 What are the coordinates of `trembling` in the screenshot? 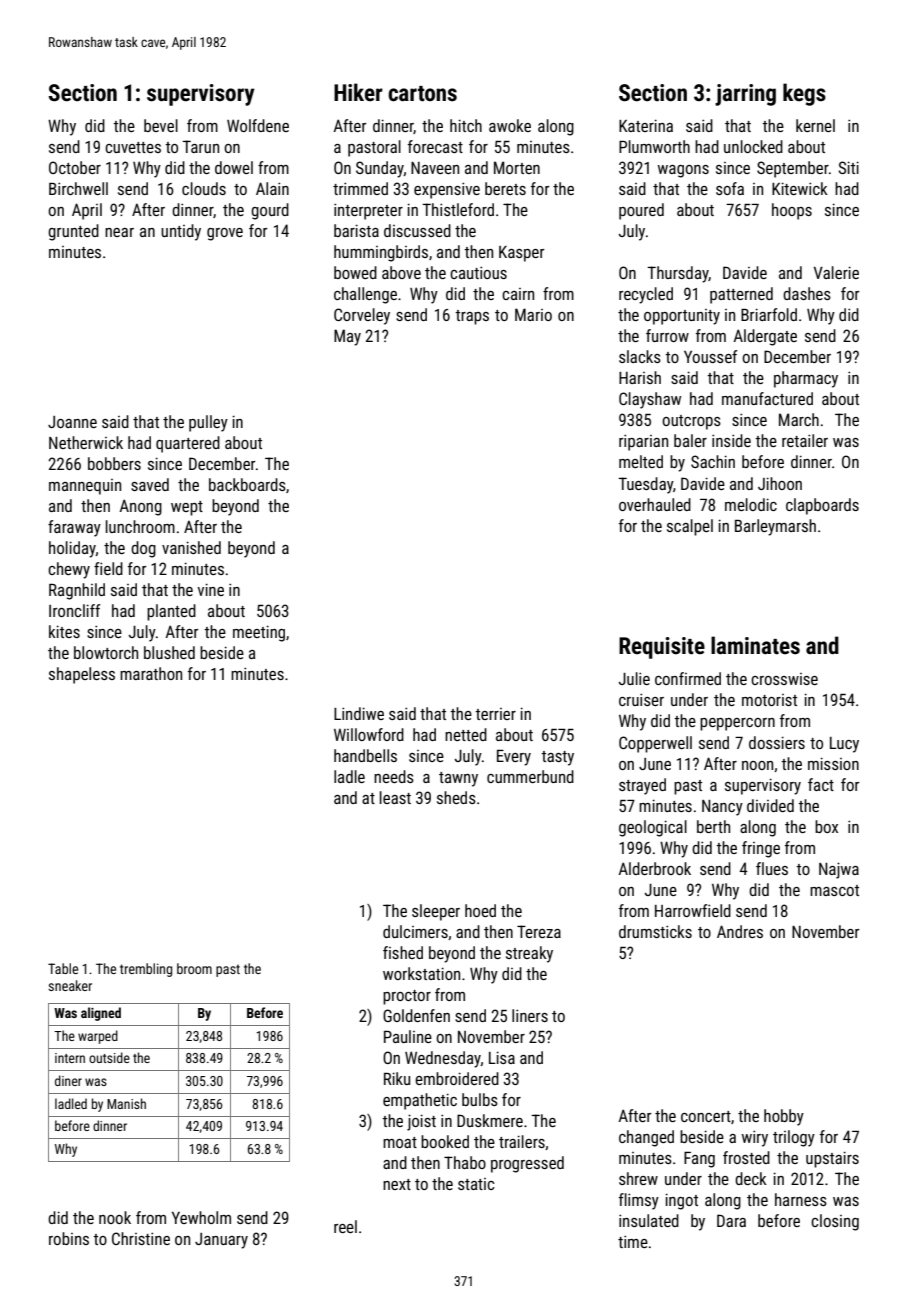 It's located at (146, 970).
